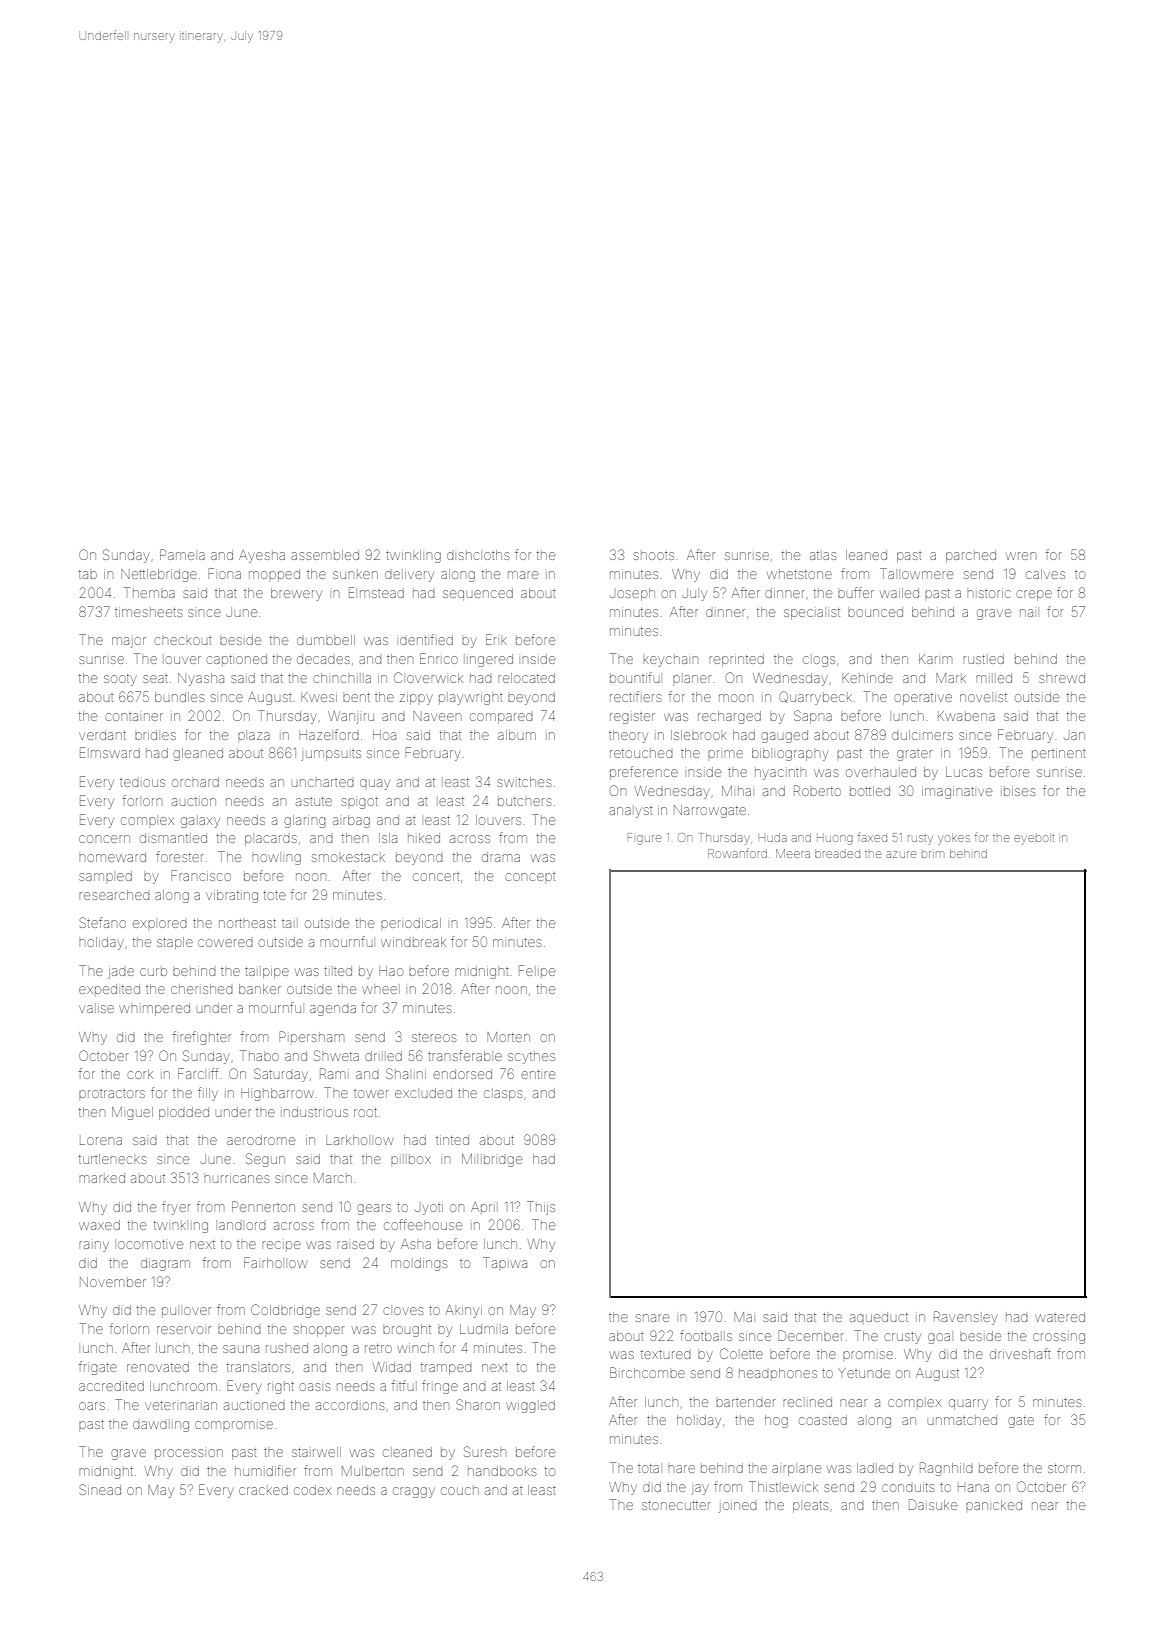  I want to click on stonecutter, so click(676, 1505).
